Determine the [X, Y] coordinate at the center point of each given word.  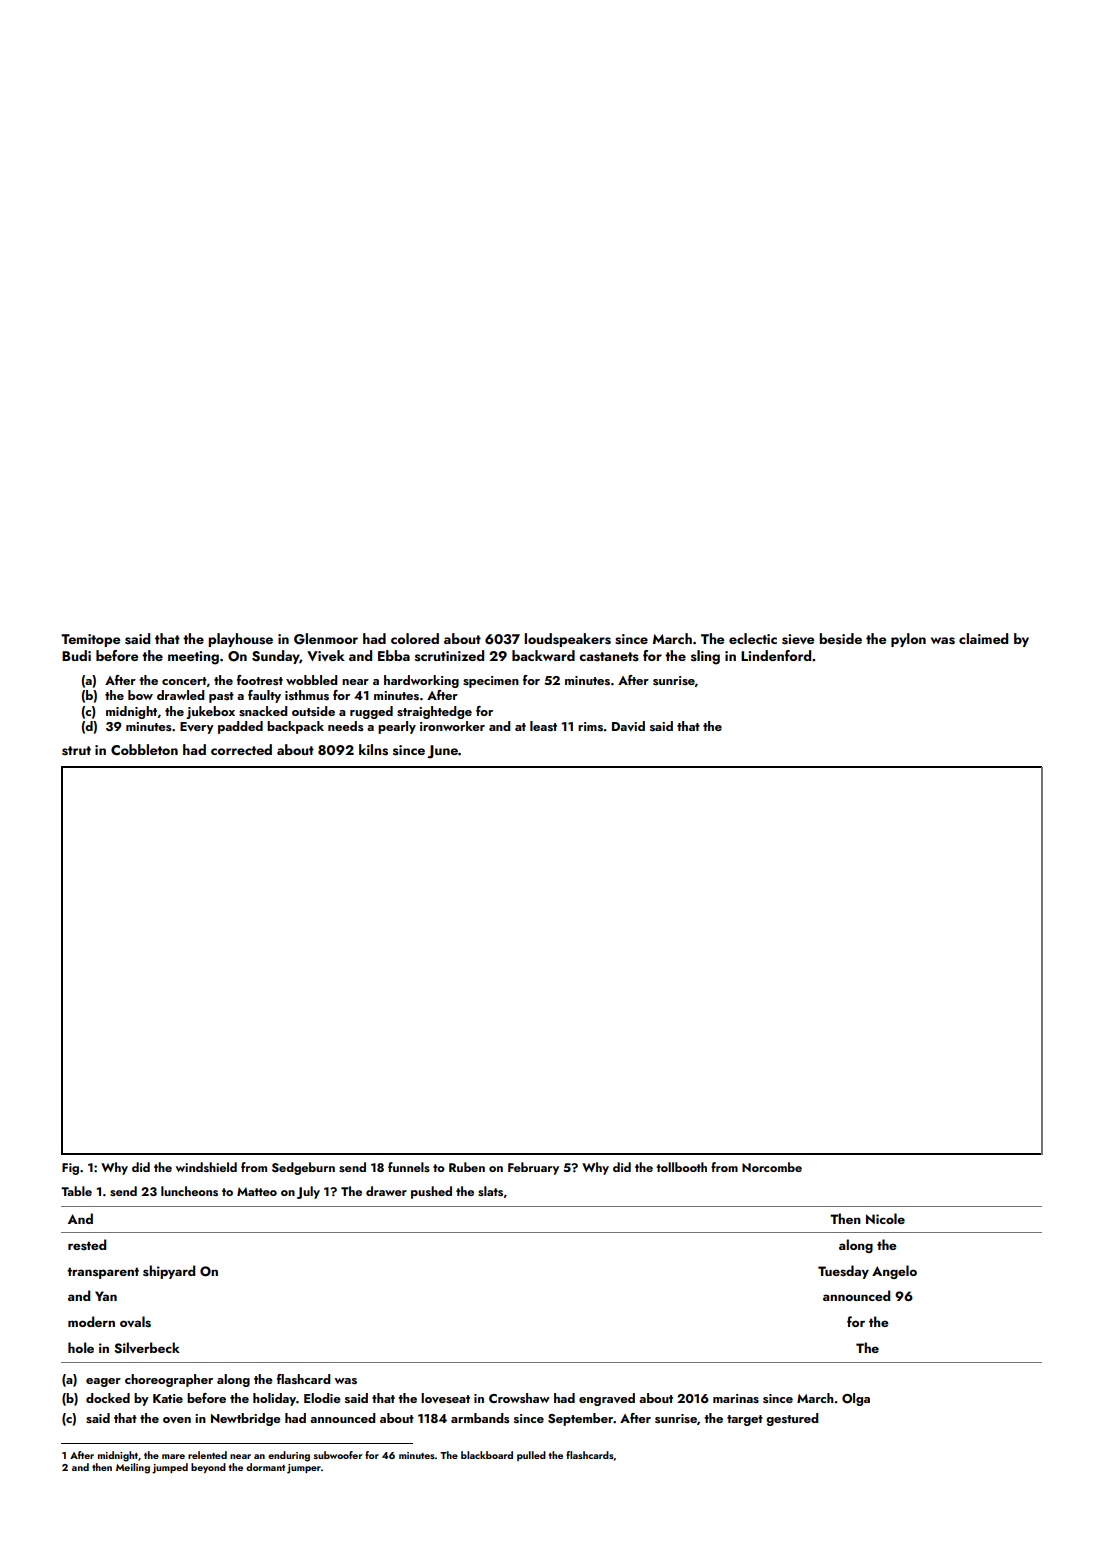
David [628, 726]
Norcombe [772, 1167]
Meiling [133, 1468]
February [533, 1168]
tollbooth [681, 1167]
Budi [76, 655]
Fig [70, 1169]
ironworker [452, 726]
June [442, 752]
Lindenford [776, 655]
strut [76, 751]
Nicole [885, 1218]
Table [76, 1191]
